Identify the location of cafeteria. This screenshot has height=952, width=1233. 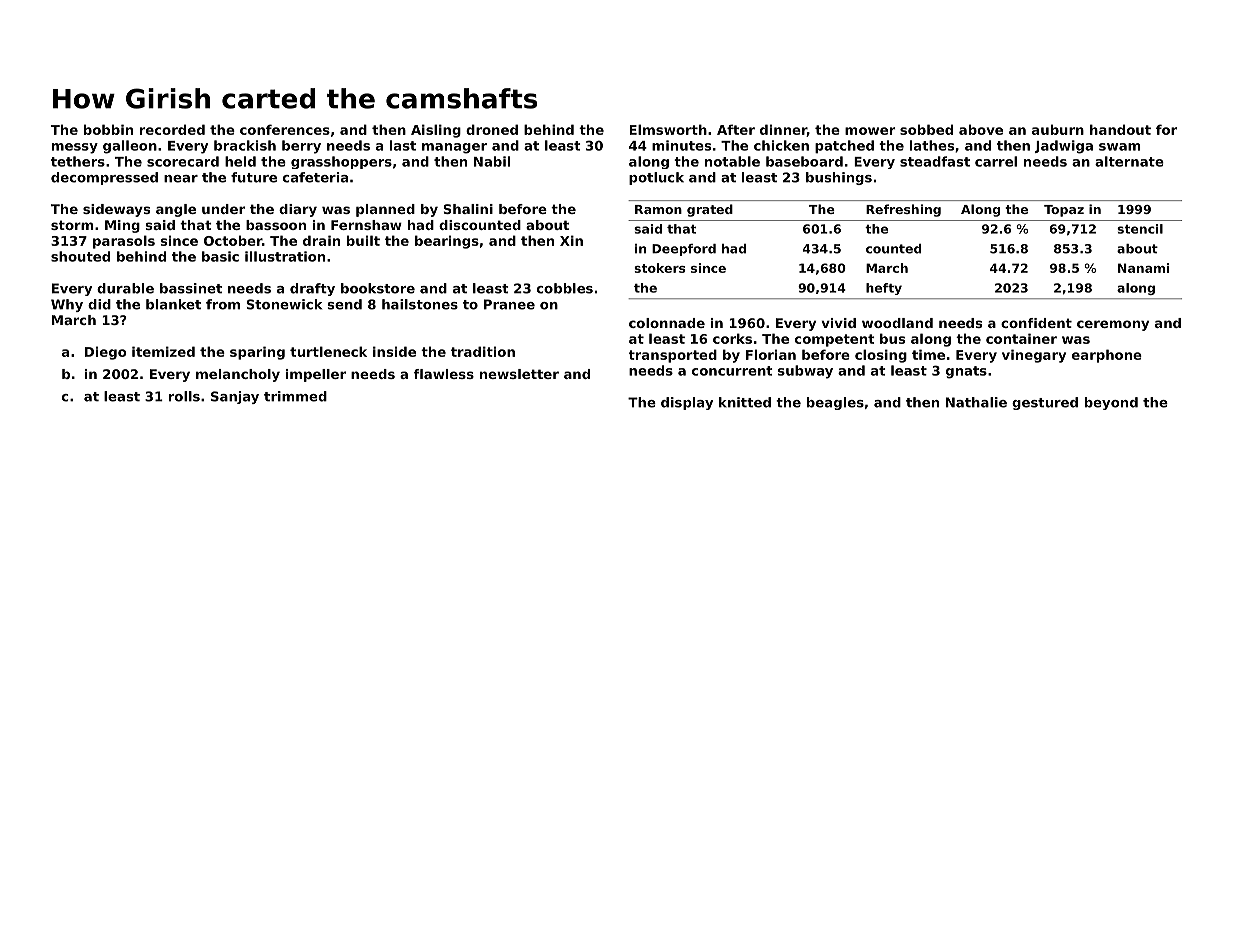
(315, 177).
